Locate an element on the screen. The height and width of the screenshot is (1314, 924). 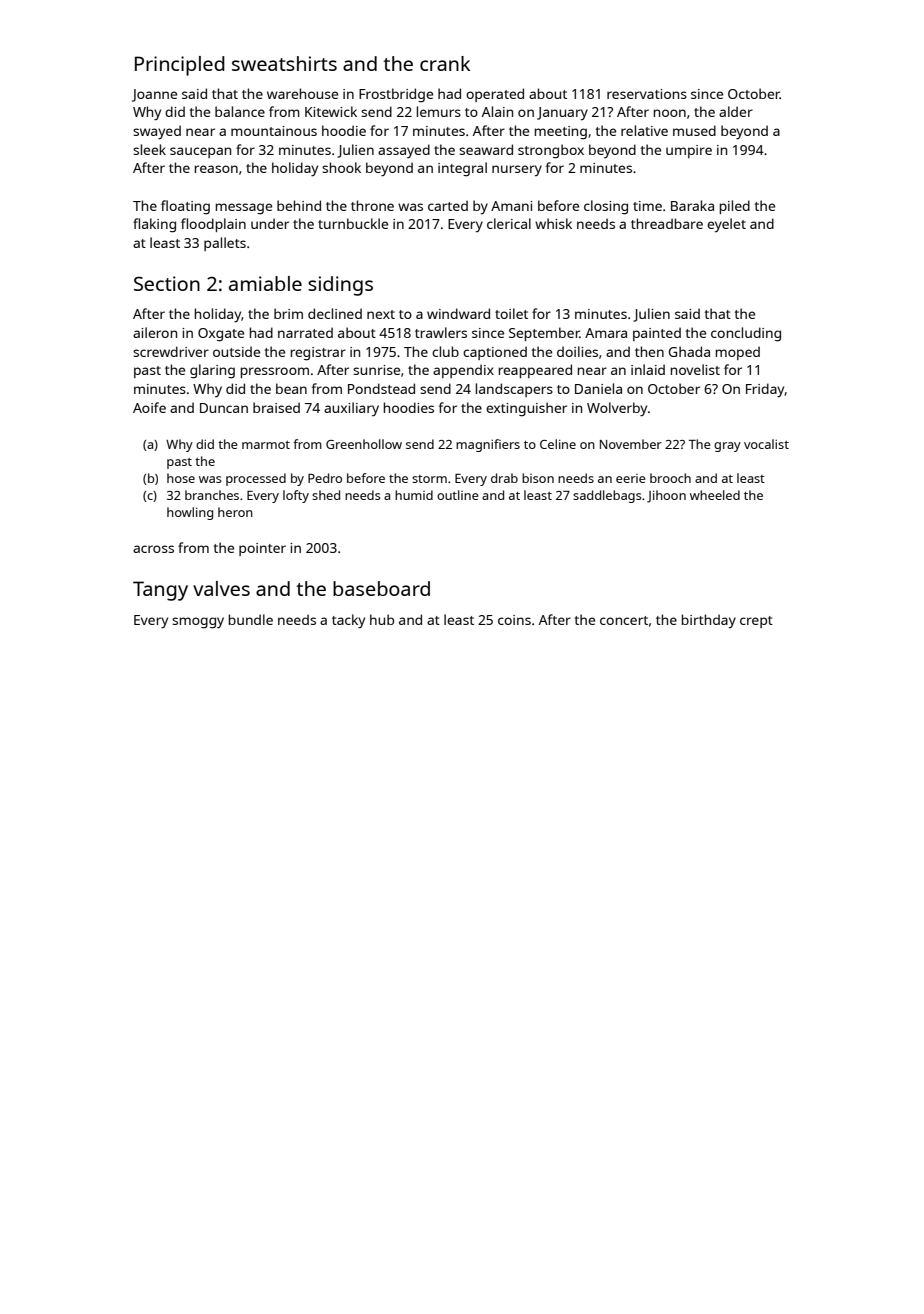
toilet is located at coordinates (511, 313).
